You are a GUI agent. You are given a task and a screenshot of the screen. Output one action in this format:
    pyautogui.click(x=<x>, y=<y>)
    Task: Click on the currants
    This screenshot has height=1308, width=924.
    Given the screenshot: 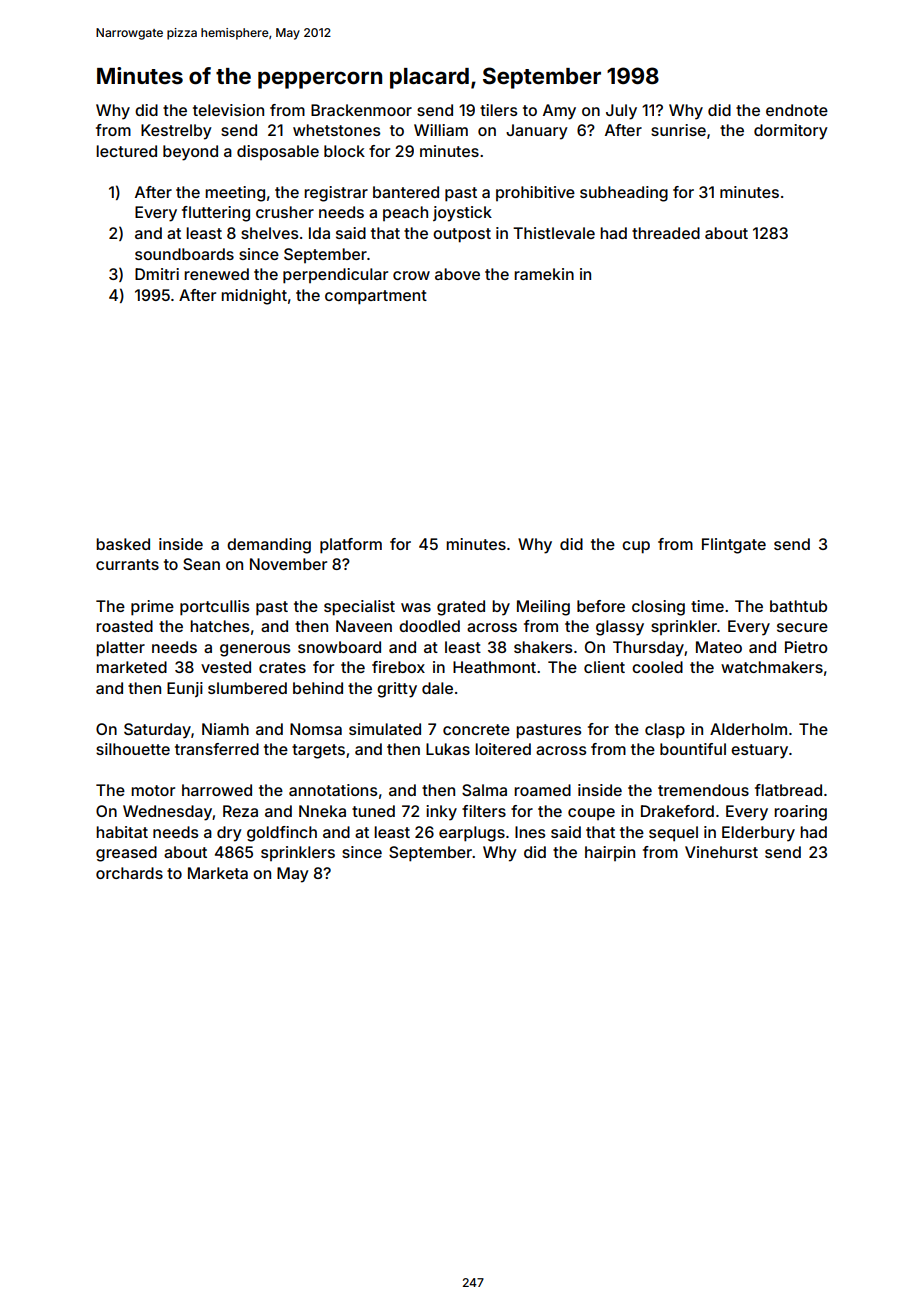 What is the action you would take?
    pyautogui.click(x=127, y=564)
